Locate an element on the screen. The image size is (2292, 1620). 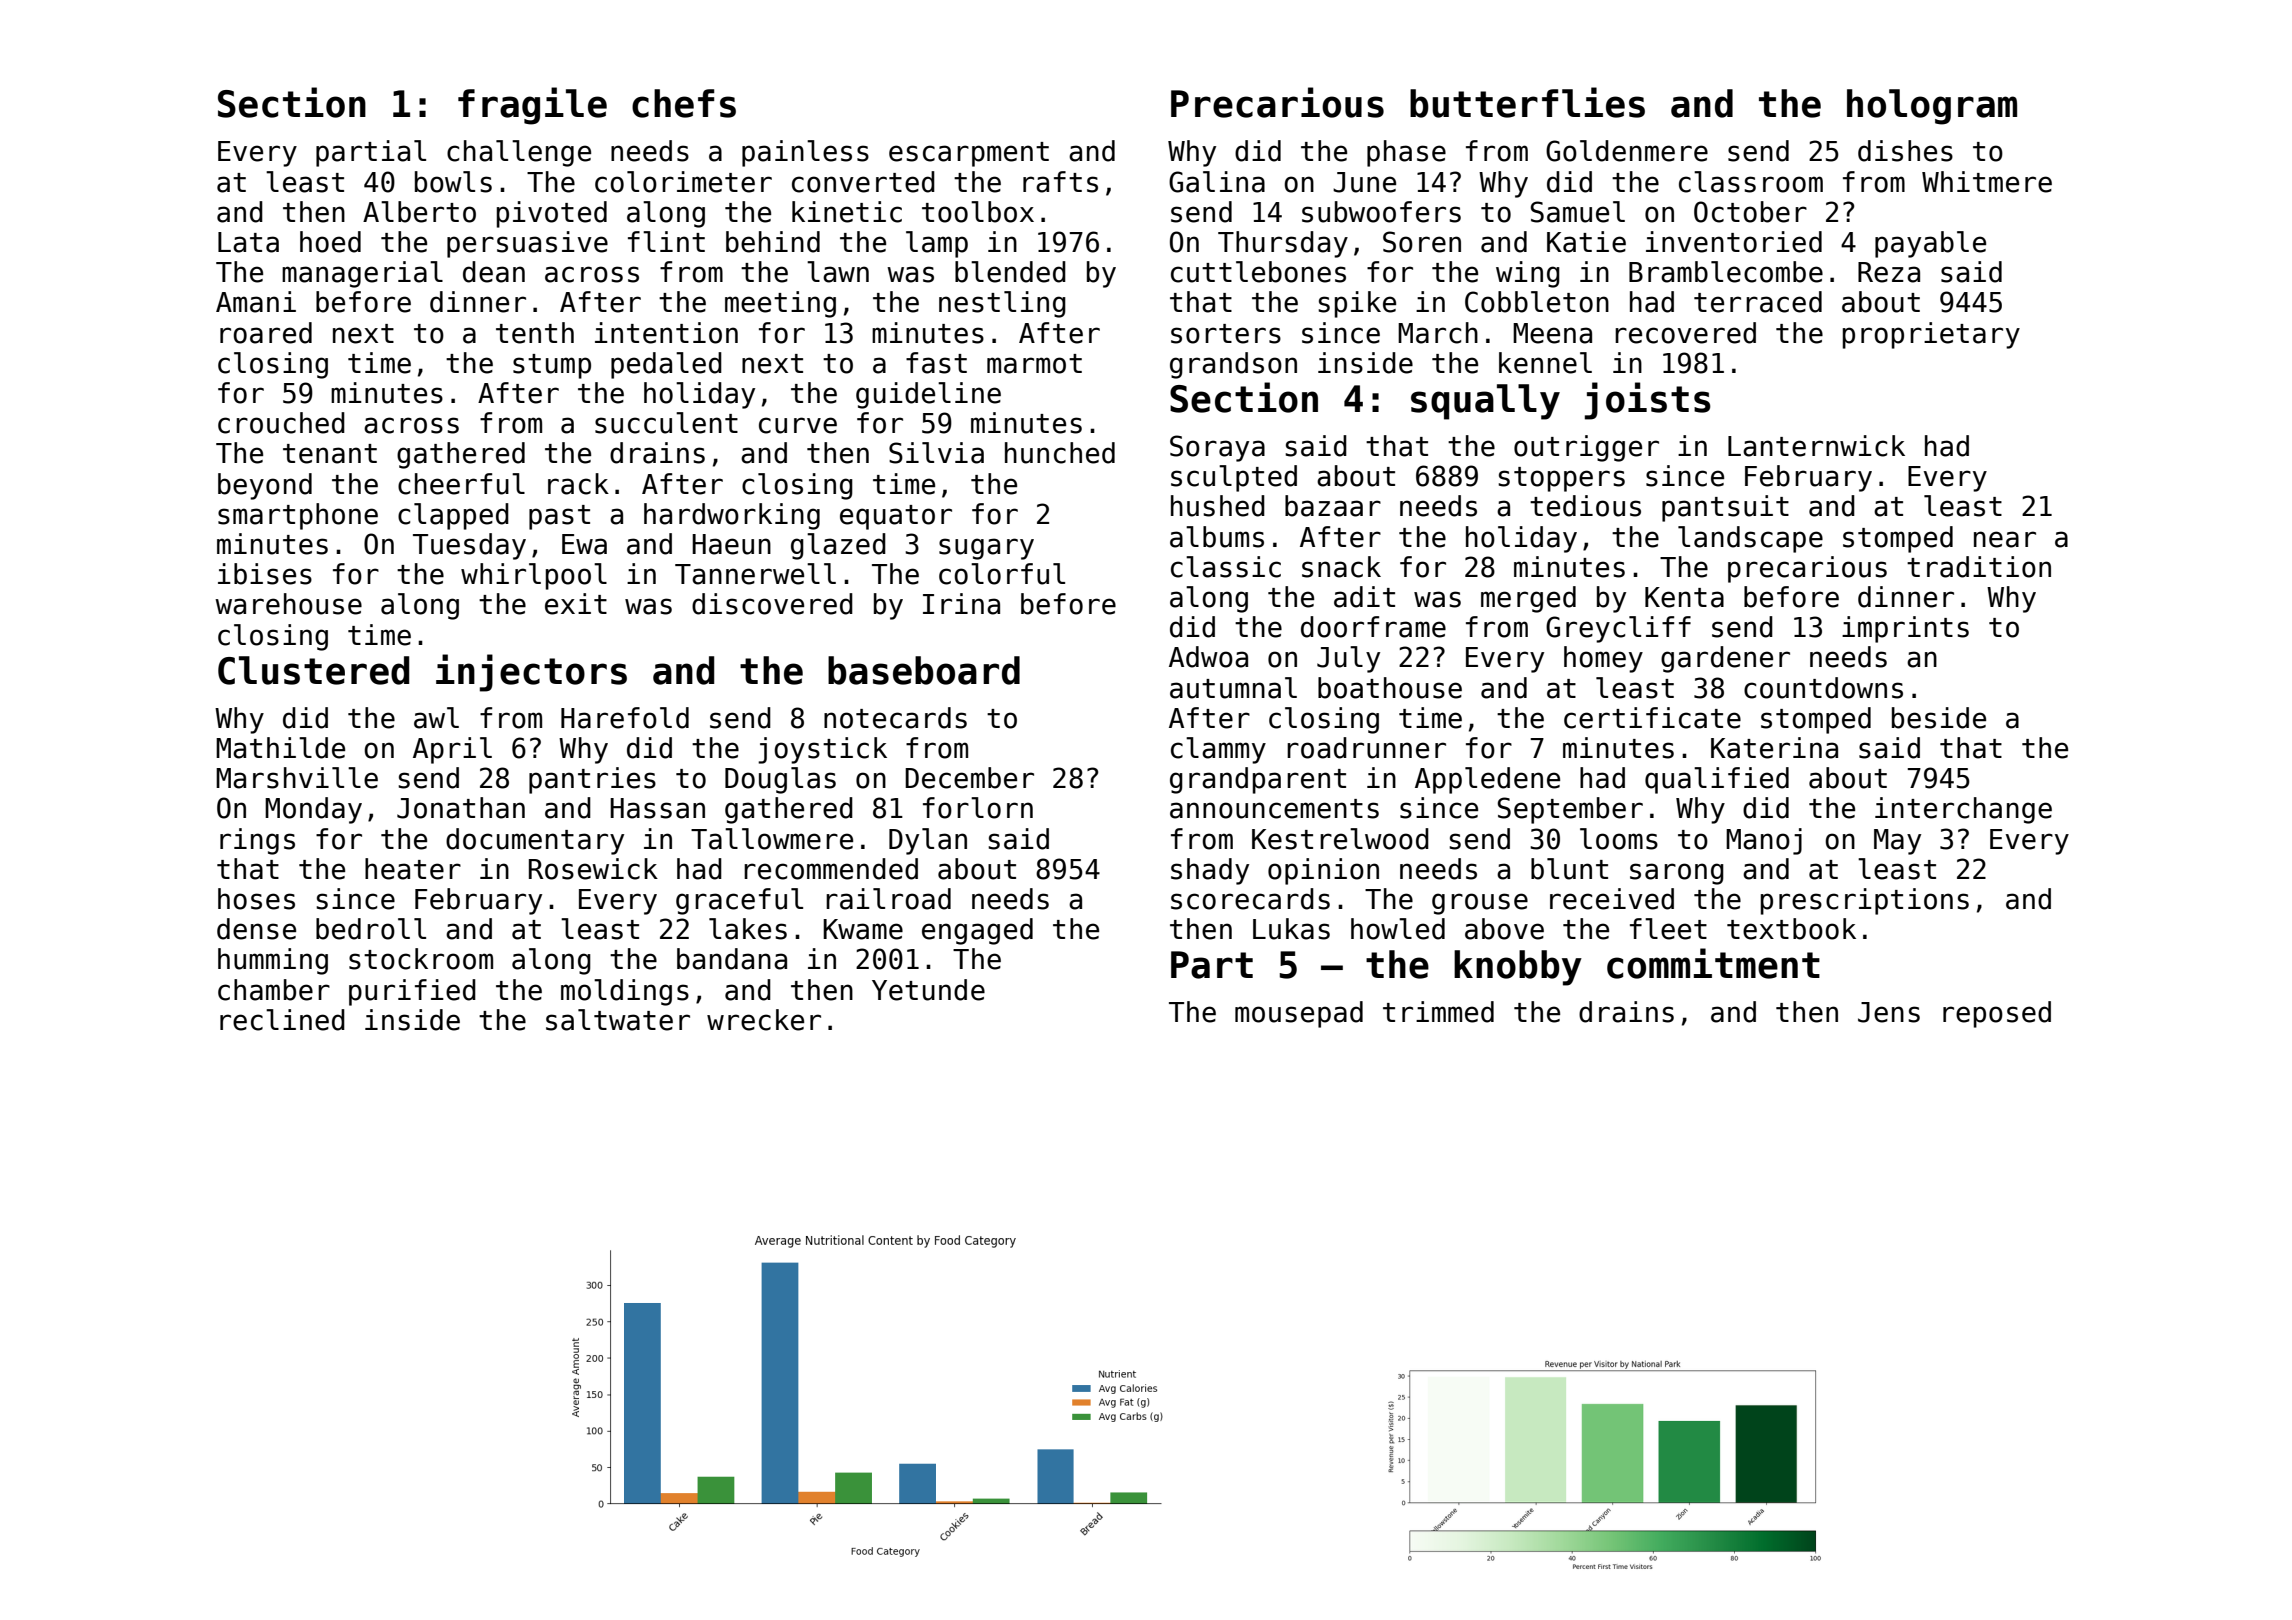
crouched is located at coordinates (281, 423).
